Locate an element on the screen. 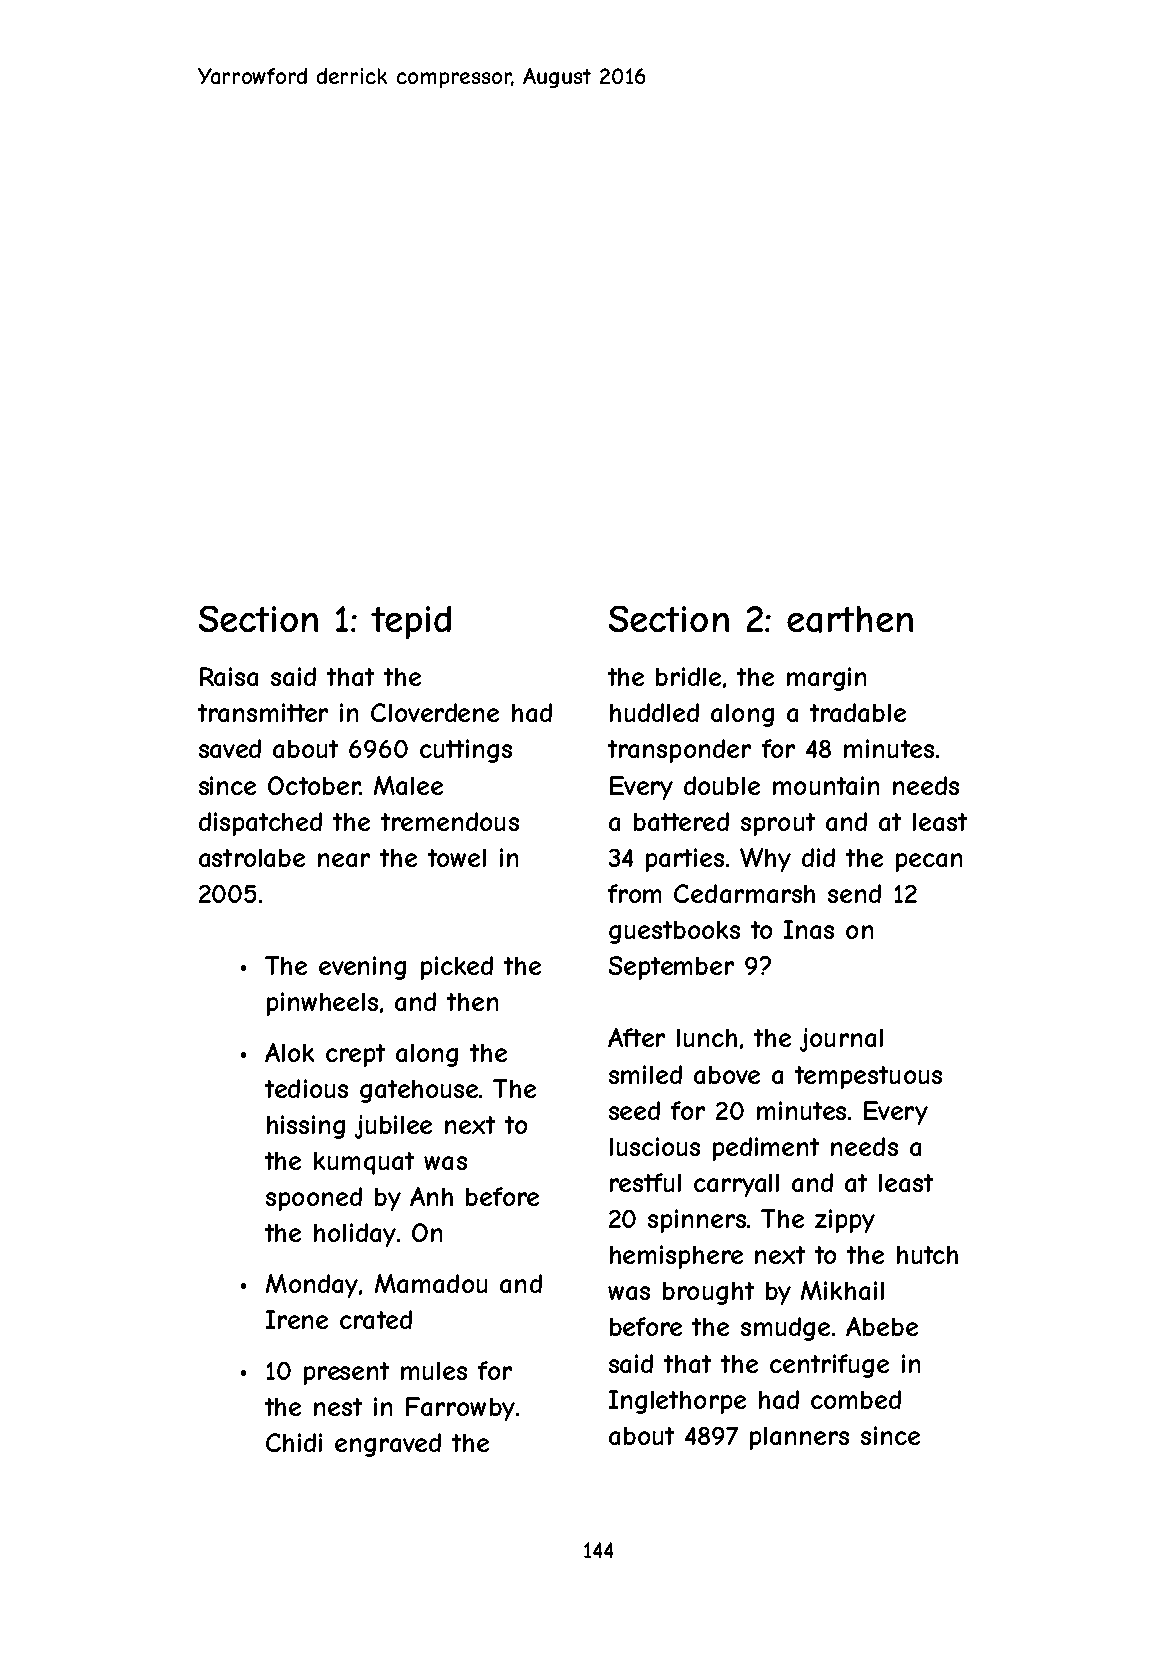  Chidi is located at coordinates (294, 1442).
